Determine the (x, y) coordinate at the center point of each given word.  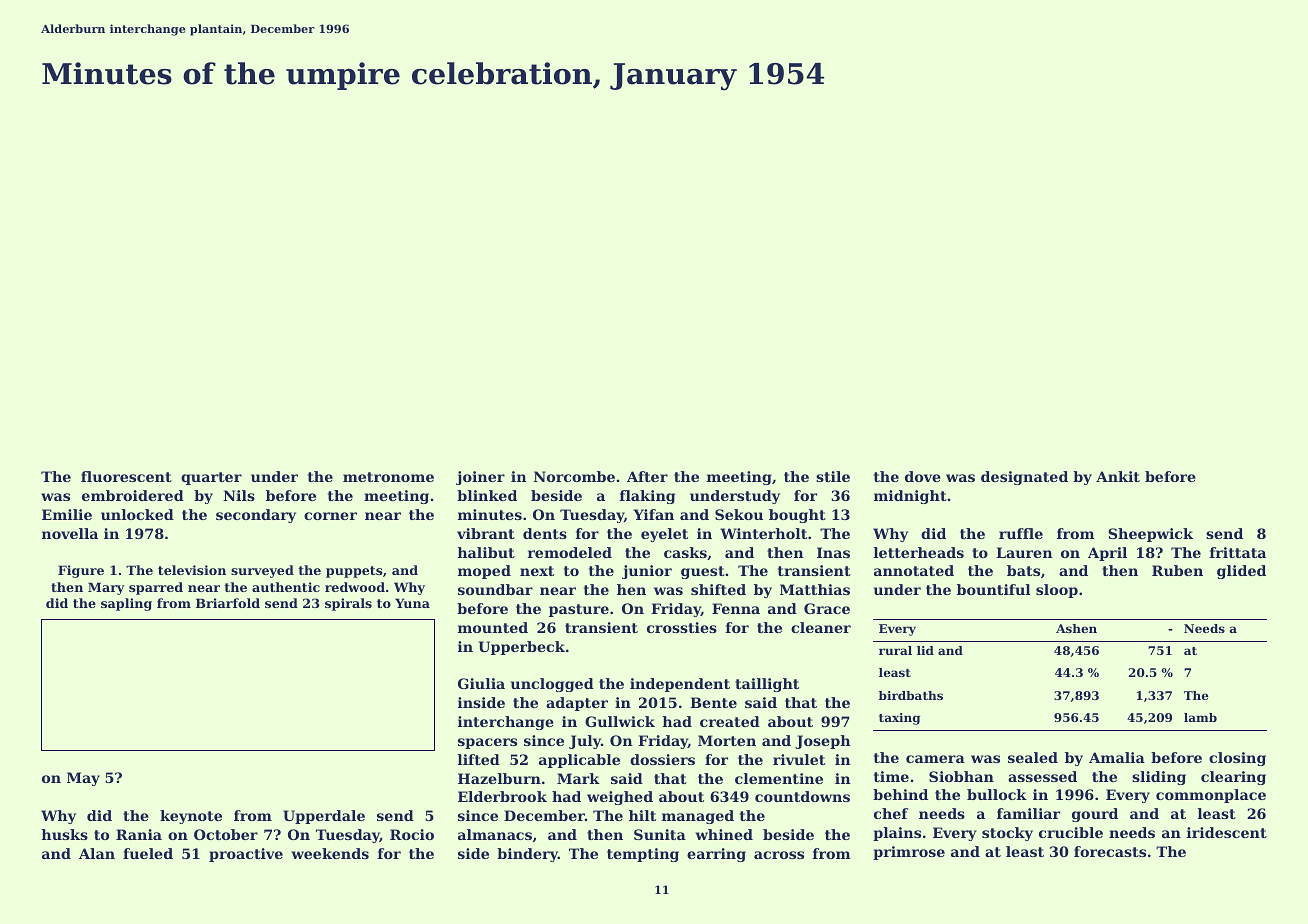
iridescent (1227, 832)
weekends (330, 853)
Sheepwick (1150, 535)
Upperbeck (522, 648)
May (83, 779)
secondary (256, 516)
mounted (493, 627)
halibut (486, 552)
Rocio (412, 834)
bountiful (994, 589)
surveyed (262, 571)
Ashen (1076, 628)
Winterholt (763, 533)
